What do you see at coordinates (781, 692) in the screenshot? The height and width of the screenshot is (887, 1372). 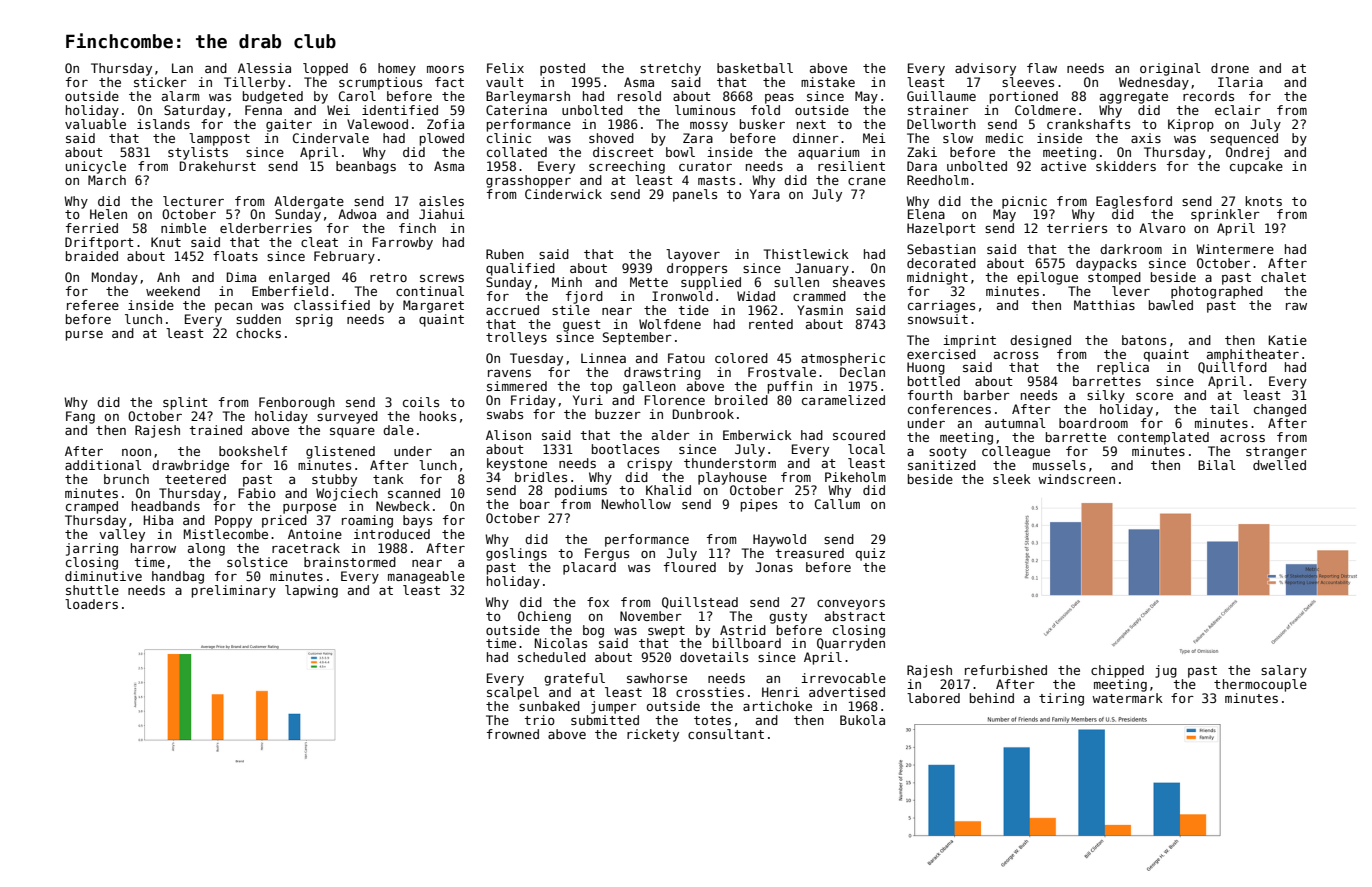 I see `Henri` at bounding box center [781, 692].
